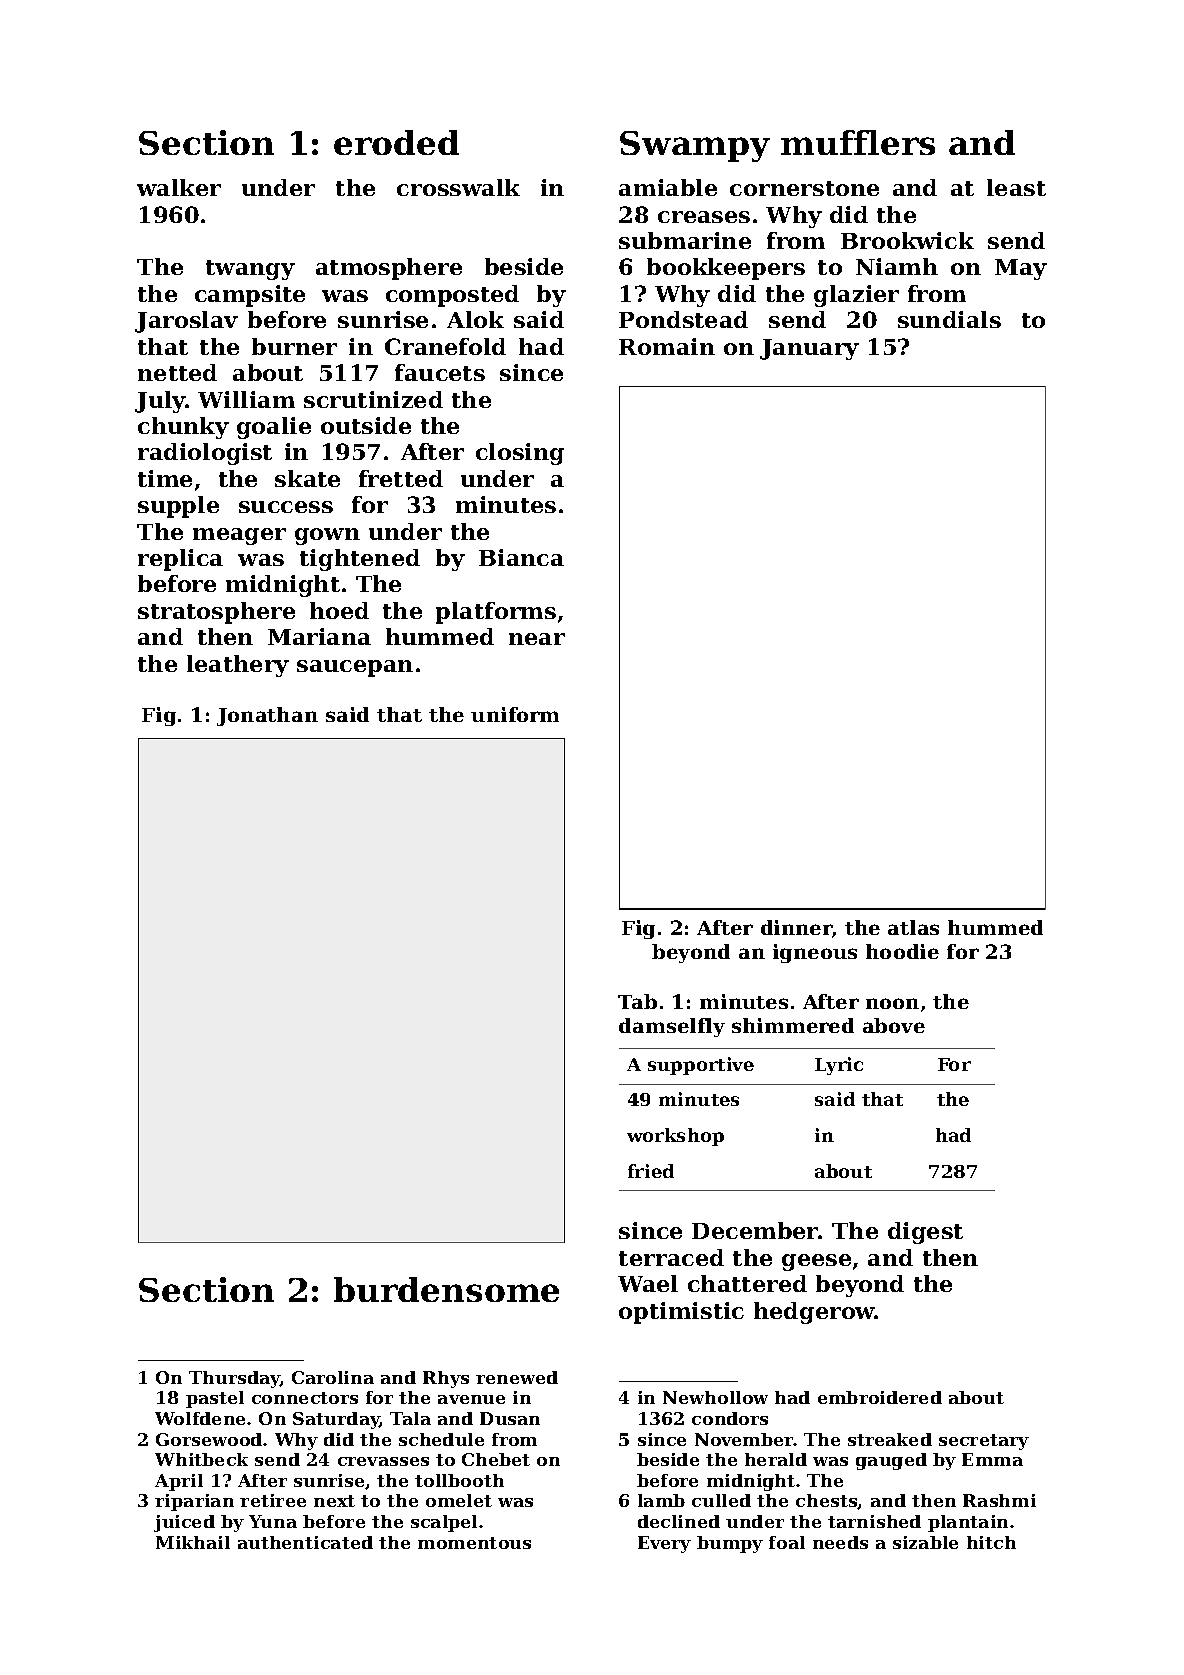 Image resolution: width=1184 pixels, height=1675 pixels. What do you see at coordinates (925, 1233) in the screenshot?
I see `digest` at bounding box center [925, 1233].
